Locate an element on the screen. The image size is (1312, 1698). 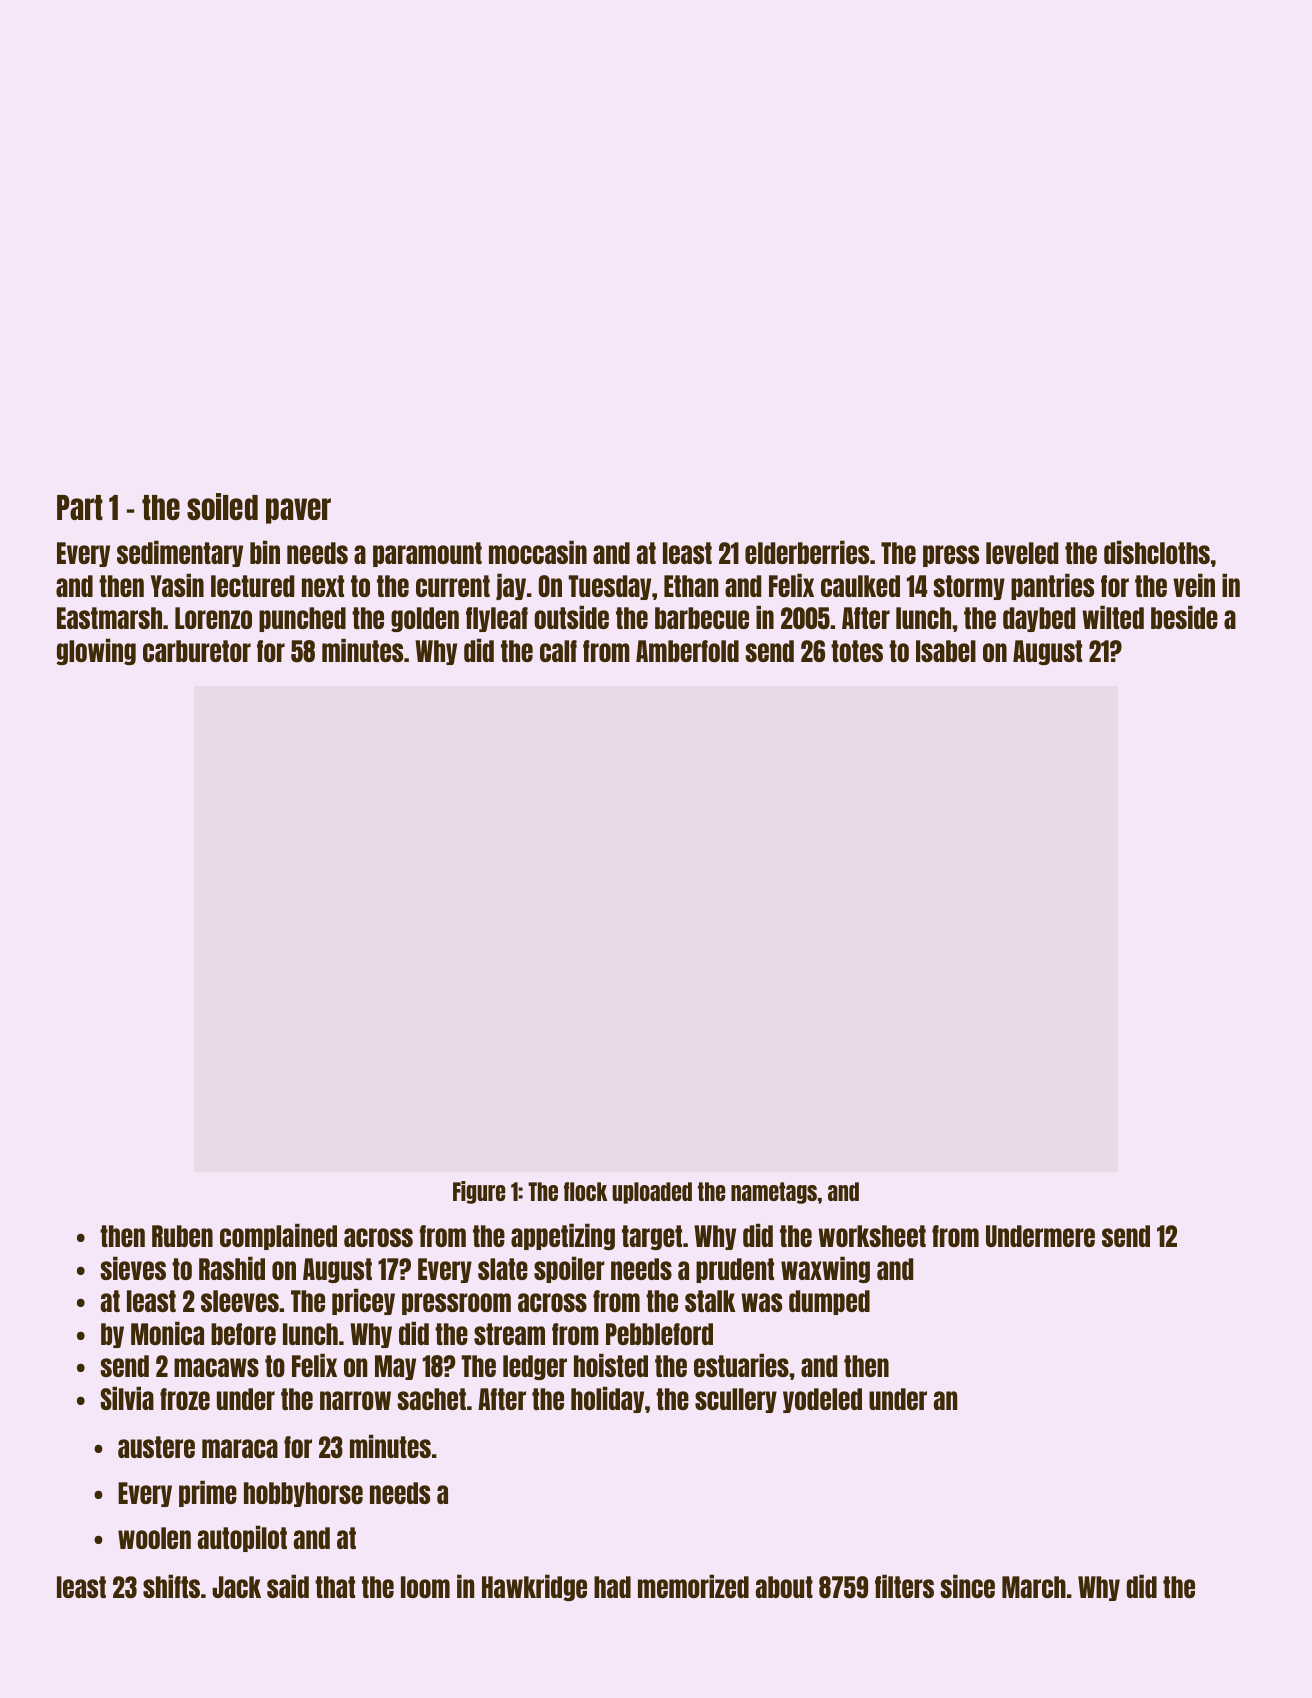
punched is located at coordinates (302, 619).
